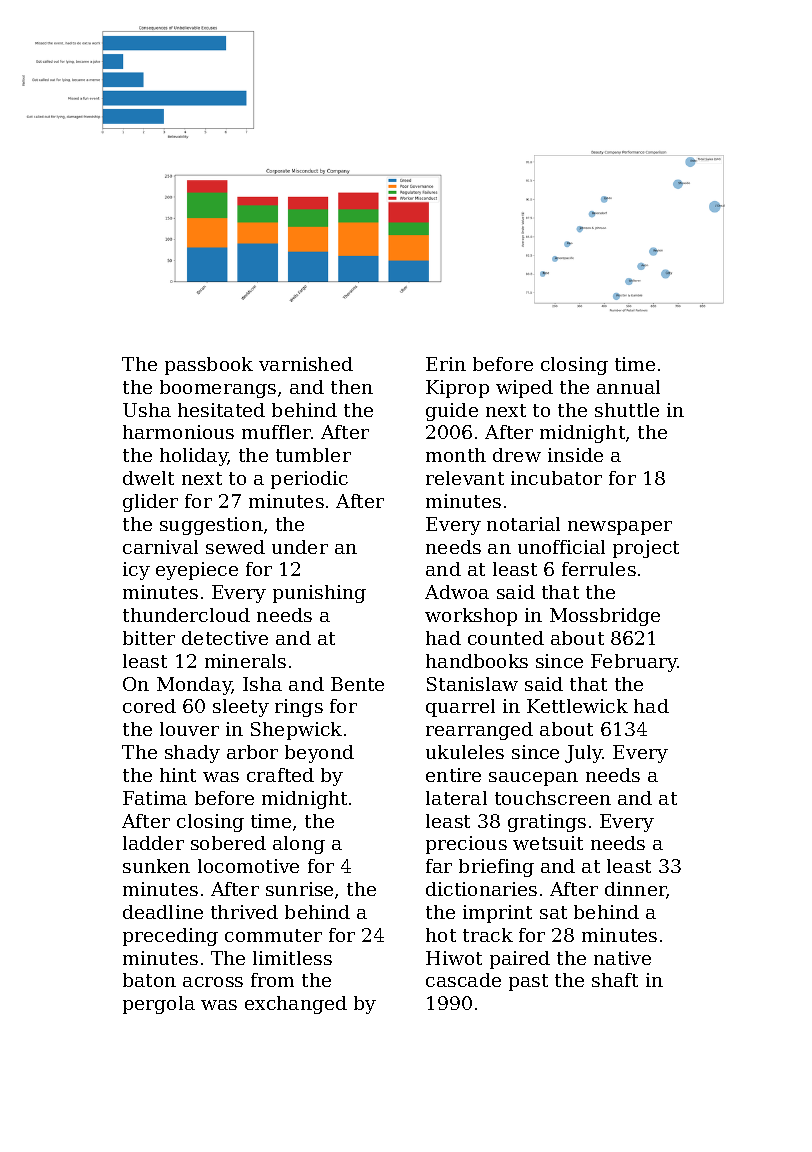 The height and width of the page is (1152, 812). What do you see at coordinates (153, 843) in the page?
I see `ladder` at bounding box center [153, 843].
